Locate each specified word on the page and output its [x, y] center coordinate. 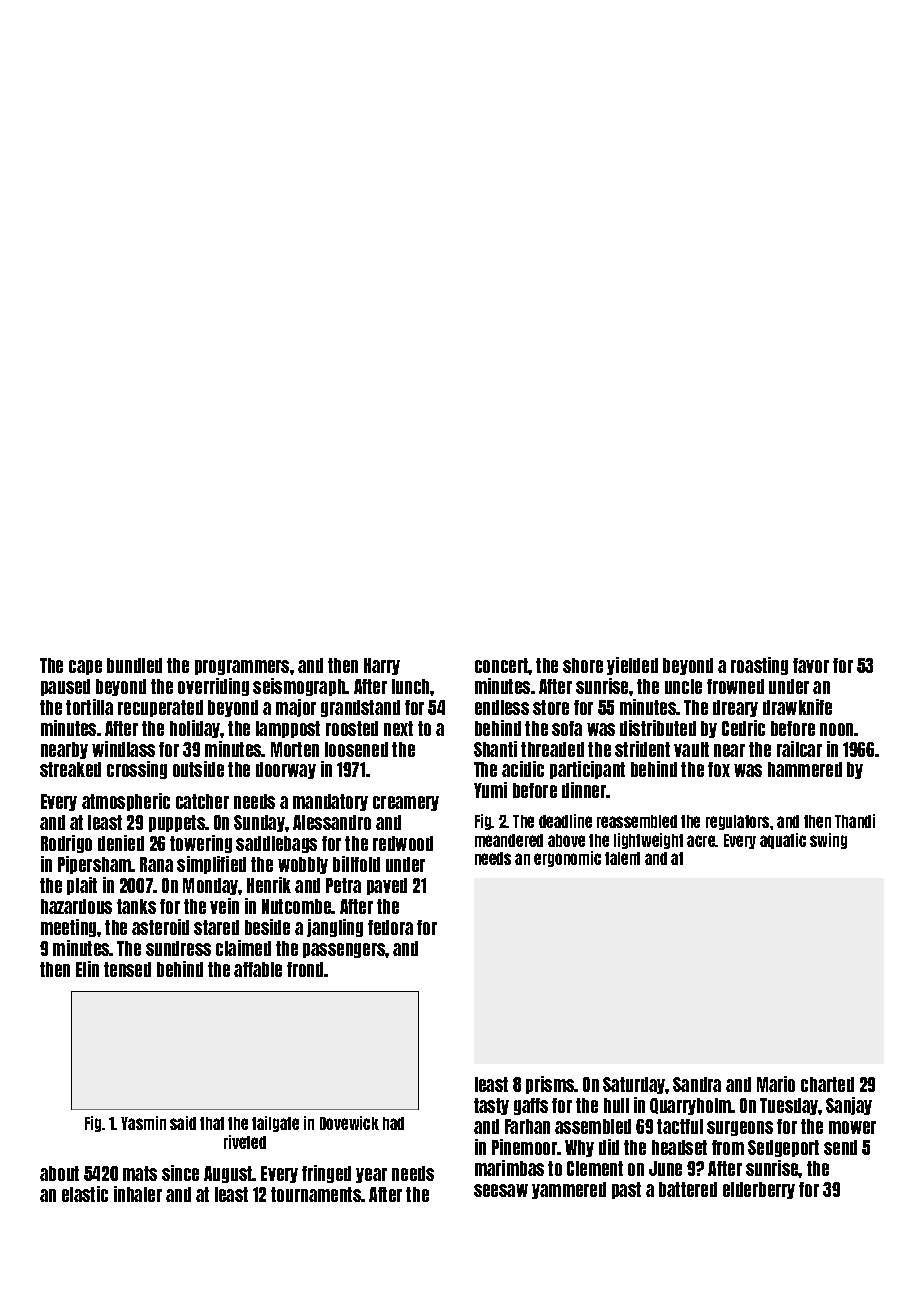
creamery [406, 803]
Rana [156, 864]
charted [827, 1084]
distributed [658, 728]
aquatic [783, 841]
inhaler [138, 1194]
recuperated [160, 708]
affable [258, 969]
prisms [550, 1085]
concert [502, 665]
